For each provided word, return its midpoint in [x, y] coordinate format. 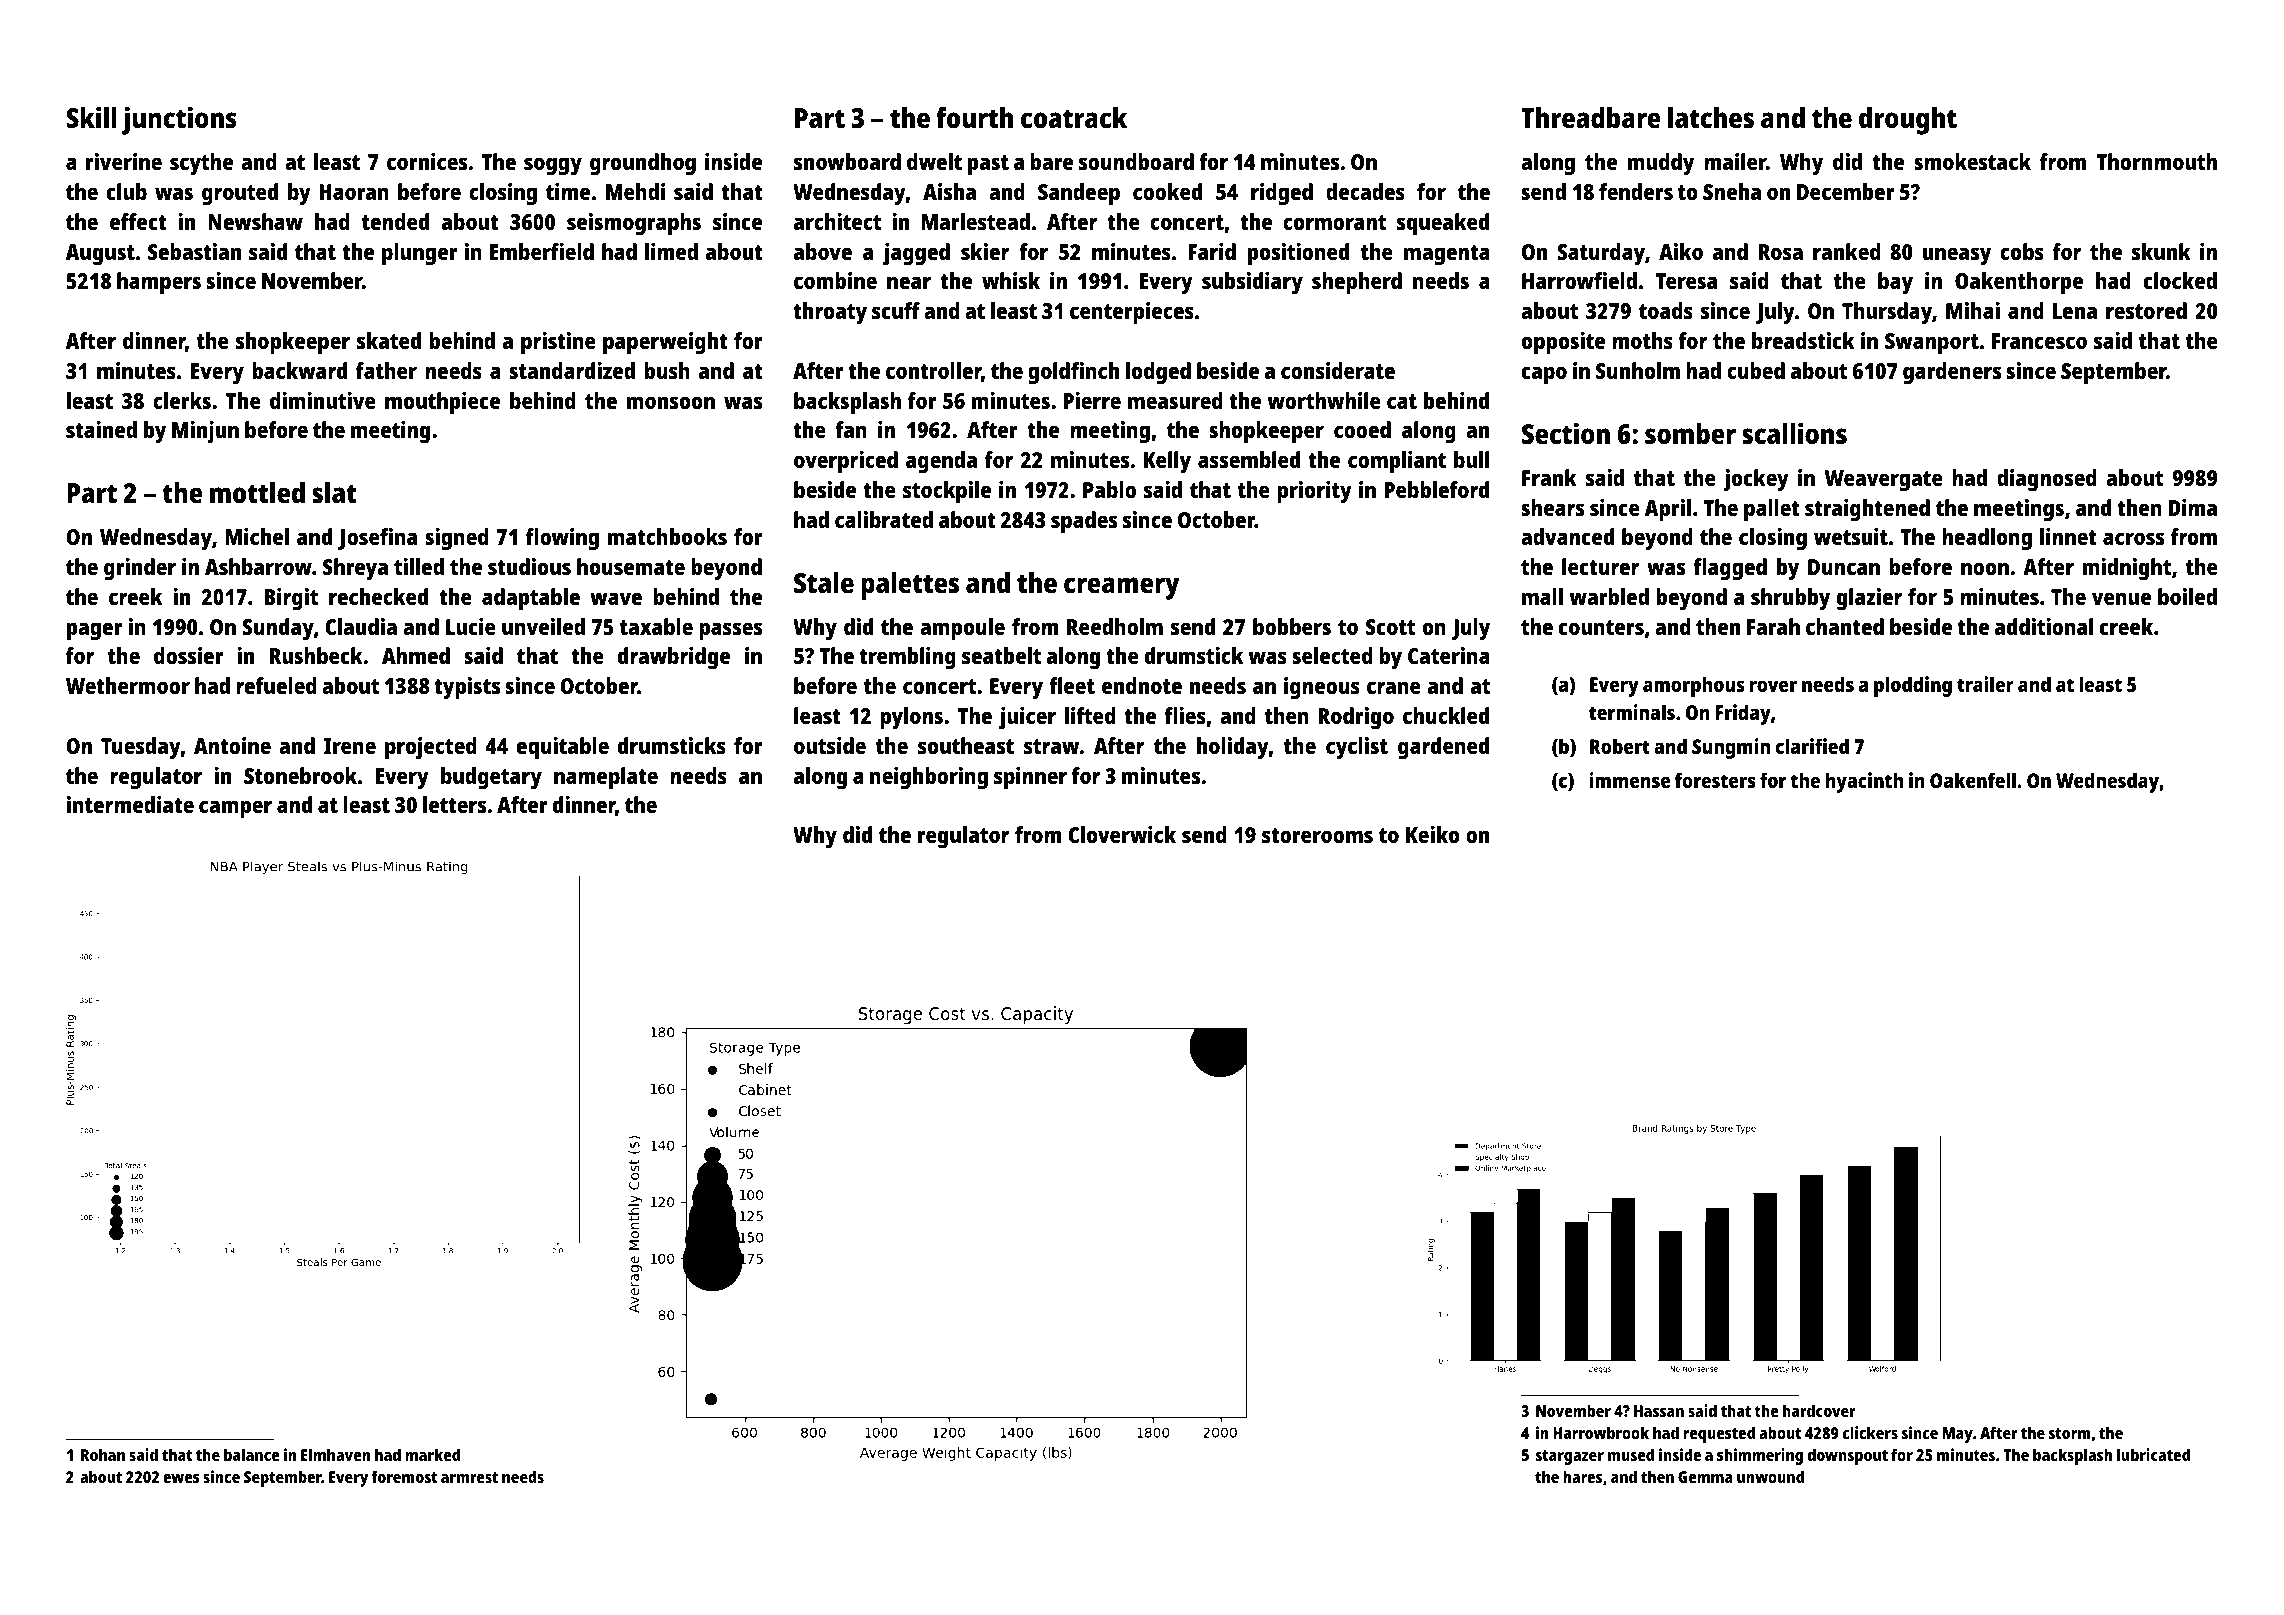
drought [1908, 121]
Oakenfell [1973, 780]
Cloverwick [1122, 834]
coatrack [1074, 118]
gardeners [1952, 373]
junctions [179, 120]
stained [101, 429]
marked [432, 1454]
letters [454, 804]
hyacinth [1864, 782]
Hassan [1659, 1411]
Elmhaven [335, 1454]
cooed [1362, 429]
